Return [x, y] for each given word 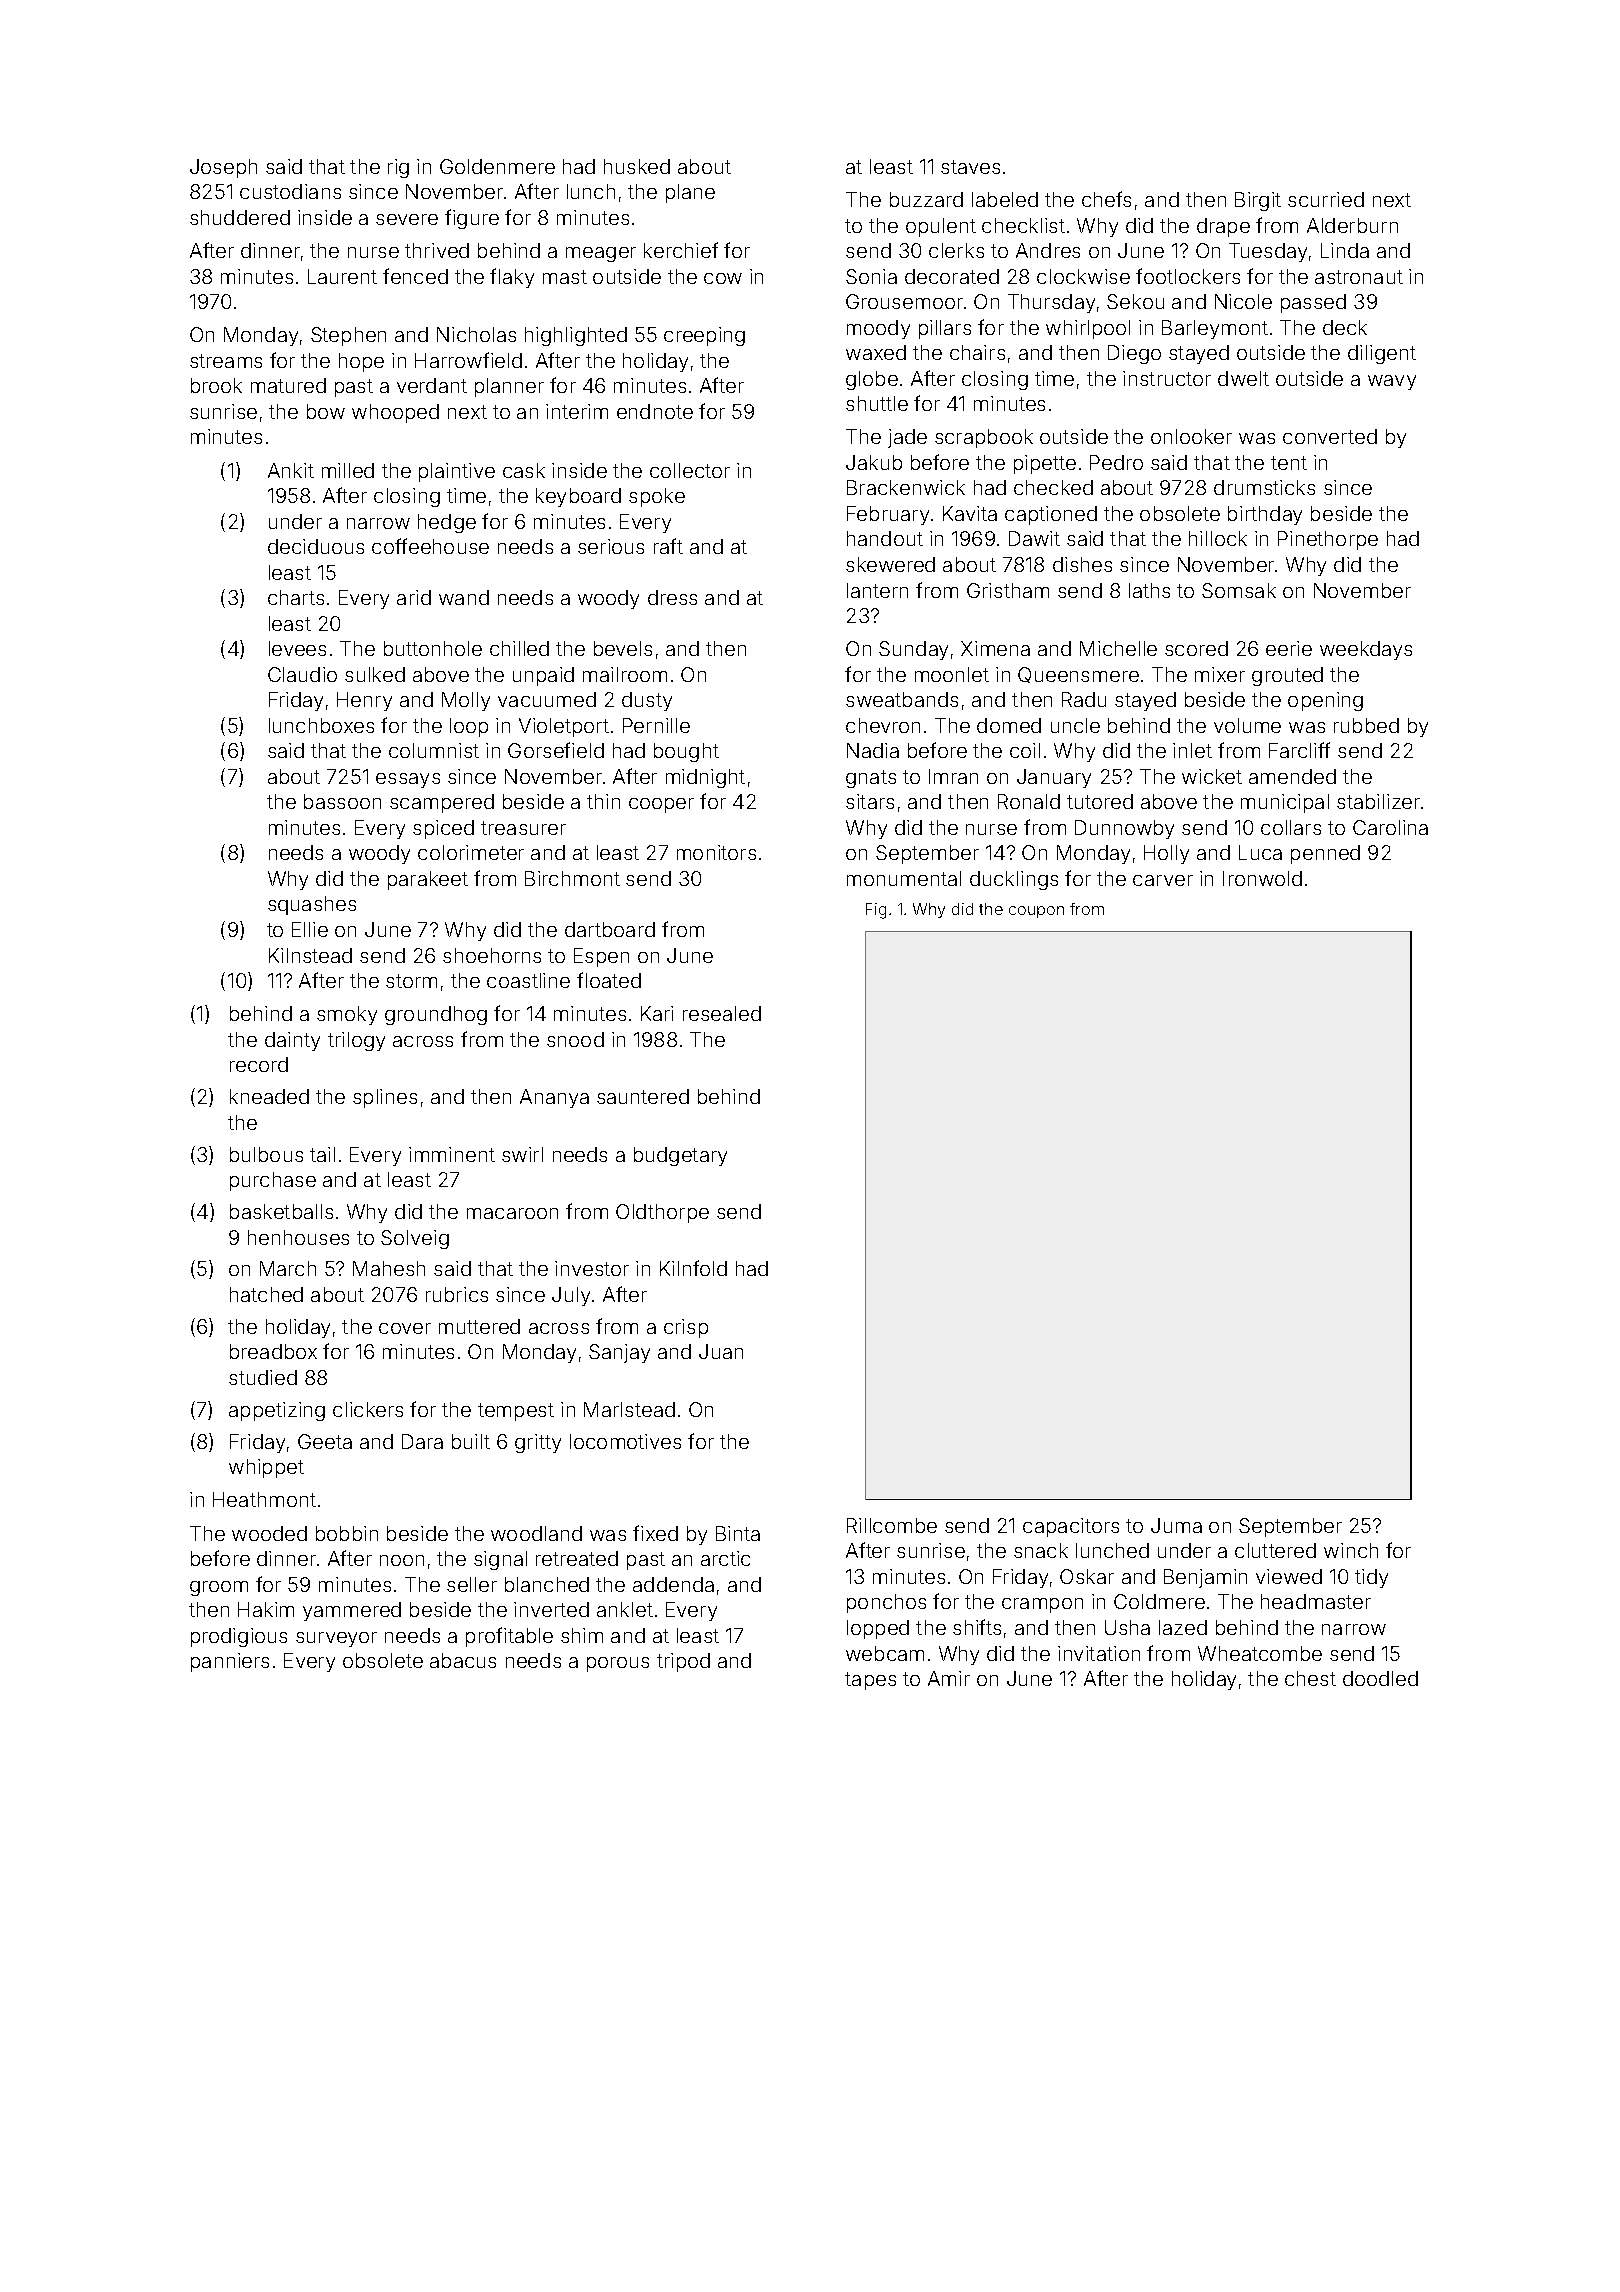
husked [637, 166]
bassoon [342, 801]
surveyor [336, 1639]
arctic [725, 1558]
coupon [1036, 912]
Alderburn [1352, 225]
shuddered [240, 217]
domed [1009, 725]
